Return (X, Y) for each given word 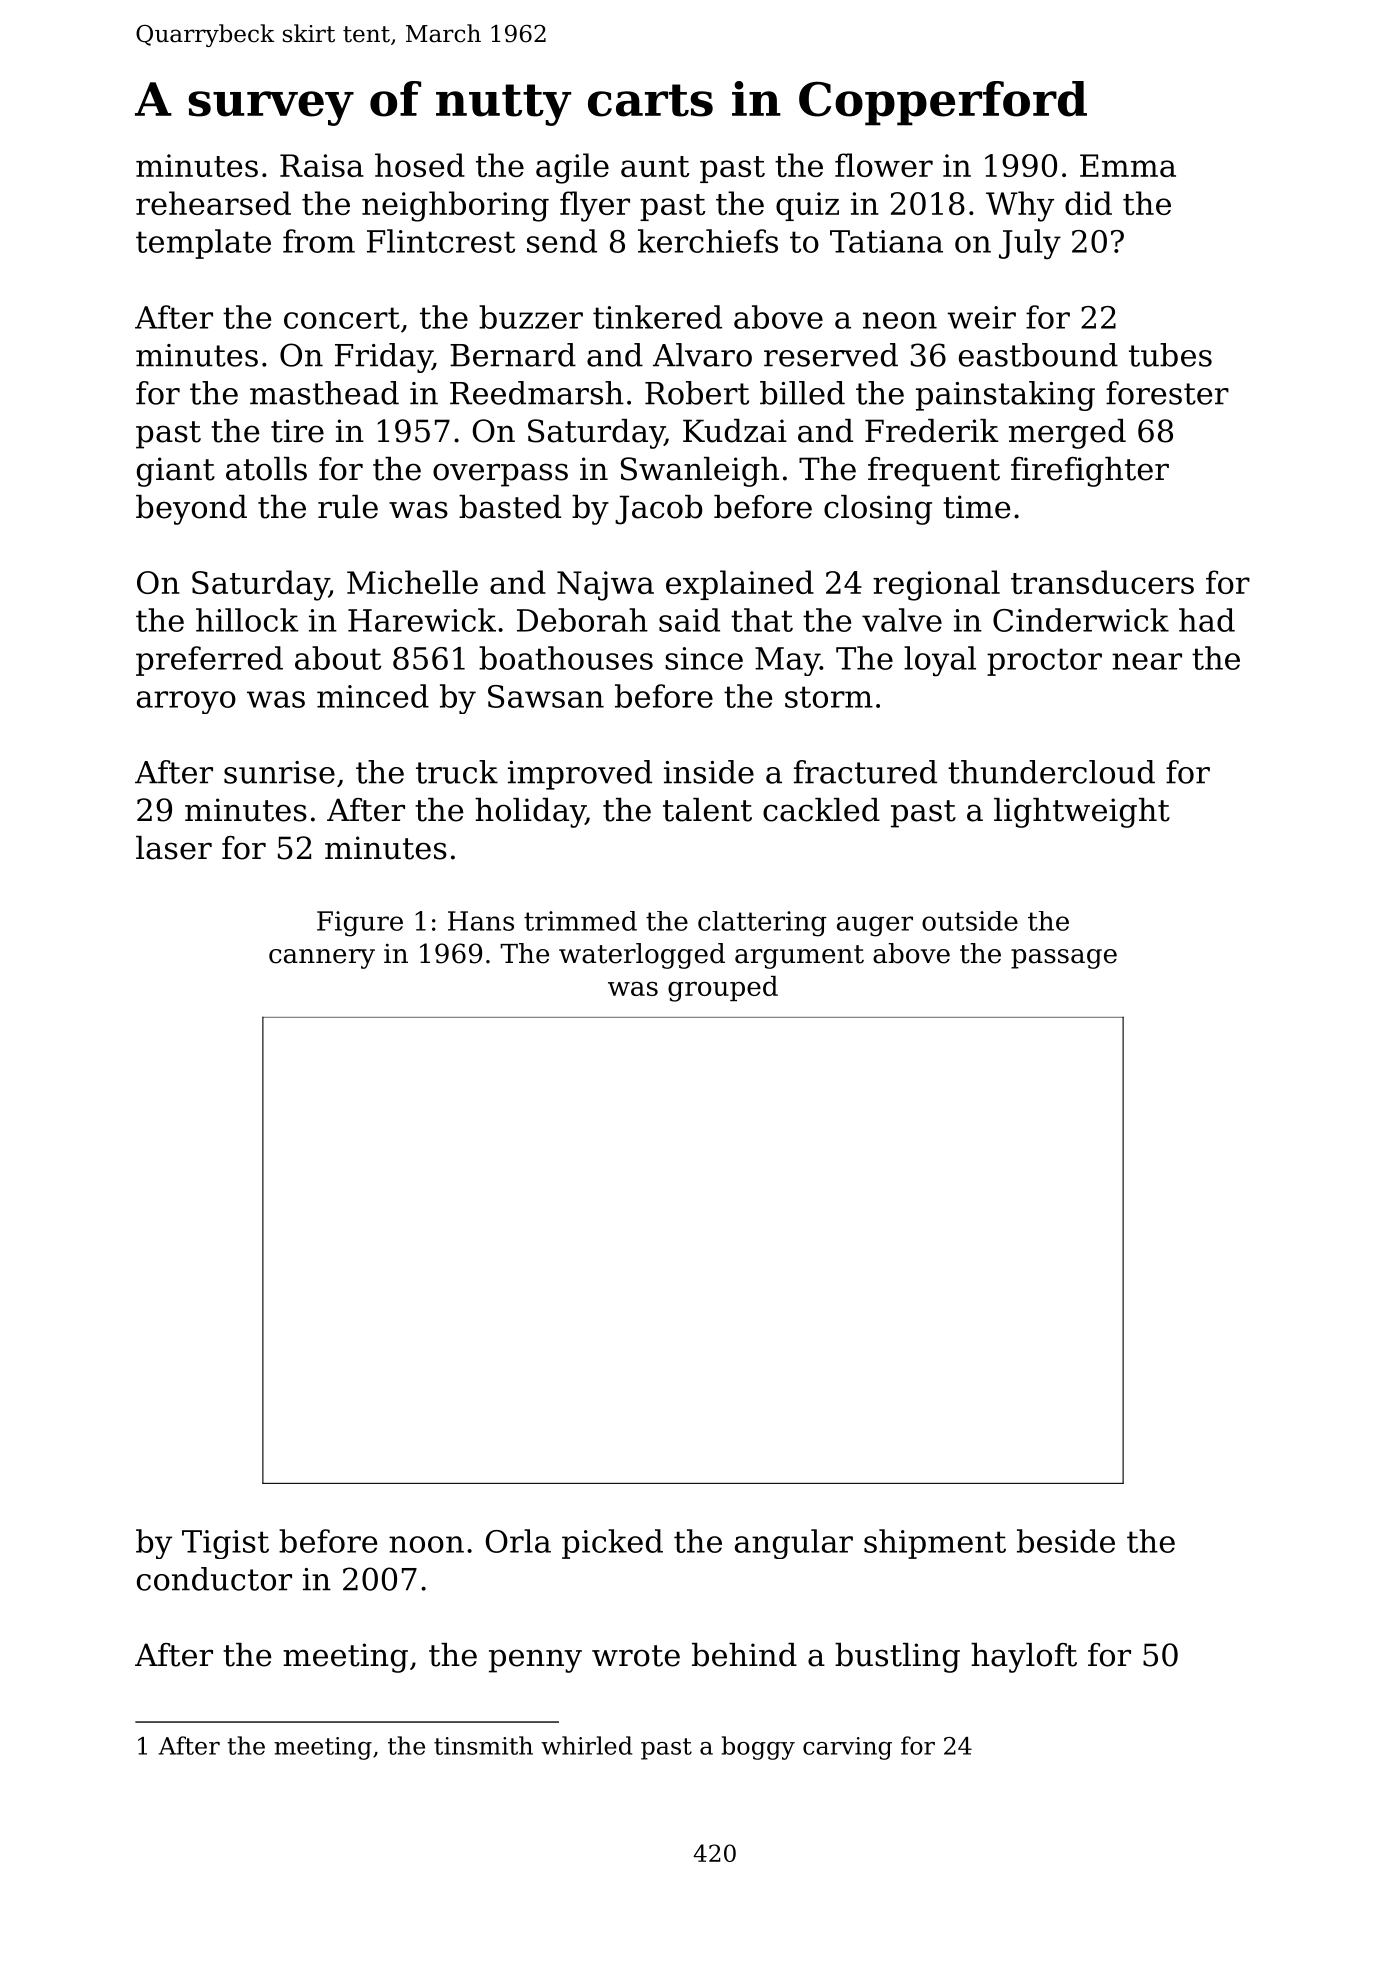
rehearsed (213, 203)
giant (176, 472)
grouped (723, 989)
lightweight (1082, 813)
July (1030, 244)
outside (970, 921)
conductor (214, 1579)
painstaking (1005, 396)
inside (709, 772)
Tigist (225, 1544)
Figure (360, 924)
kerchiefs (708, 241)
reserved (831, 355)
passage (1064, 959)
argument (799, 957)
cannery (322, 959)
